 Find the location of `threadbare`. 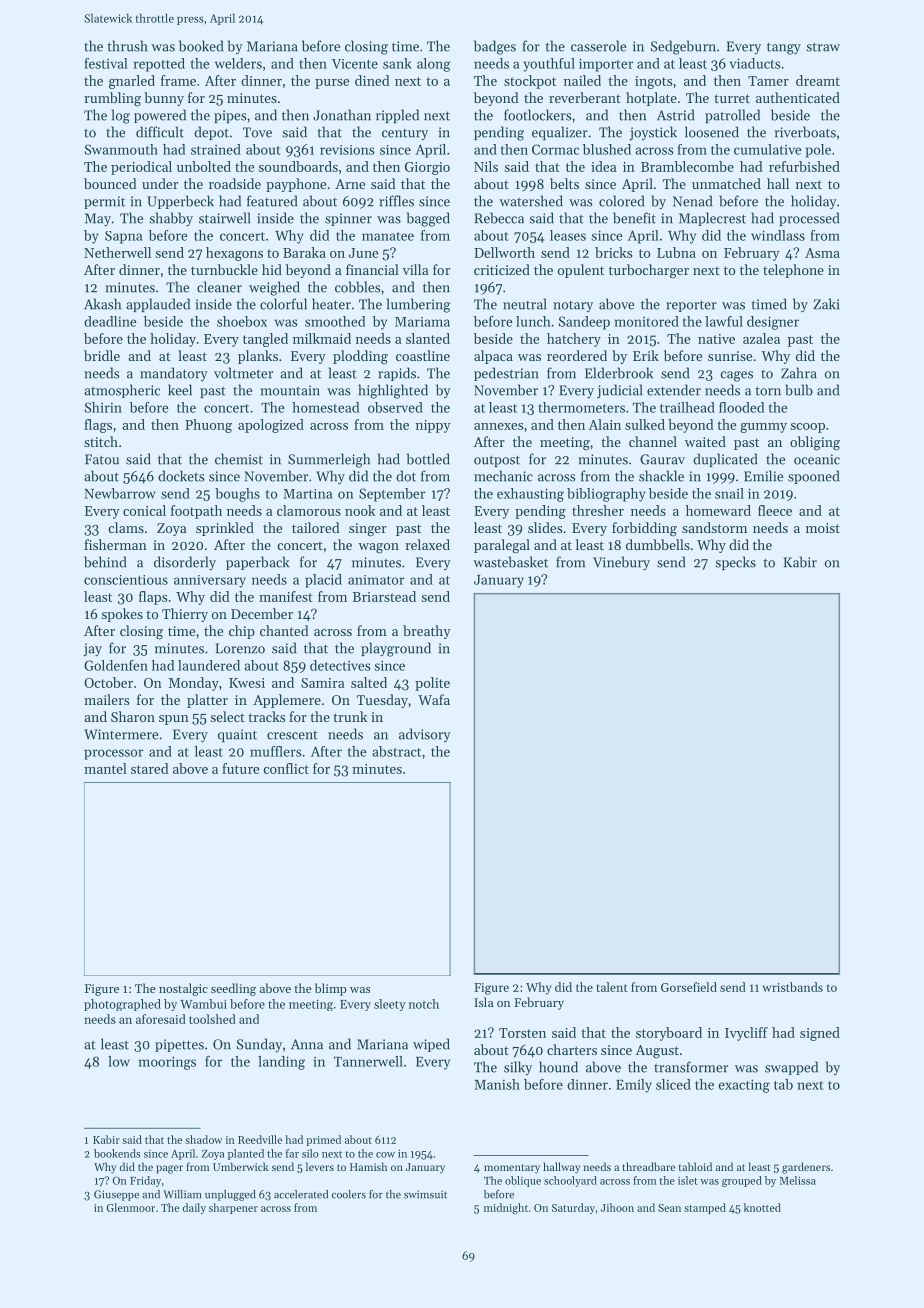

threadbare is located at coordinates (648, 1166).
